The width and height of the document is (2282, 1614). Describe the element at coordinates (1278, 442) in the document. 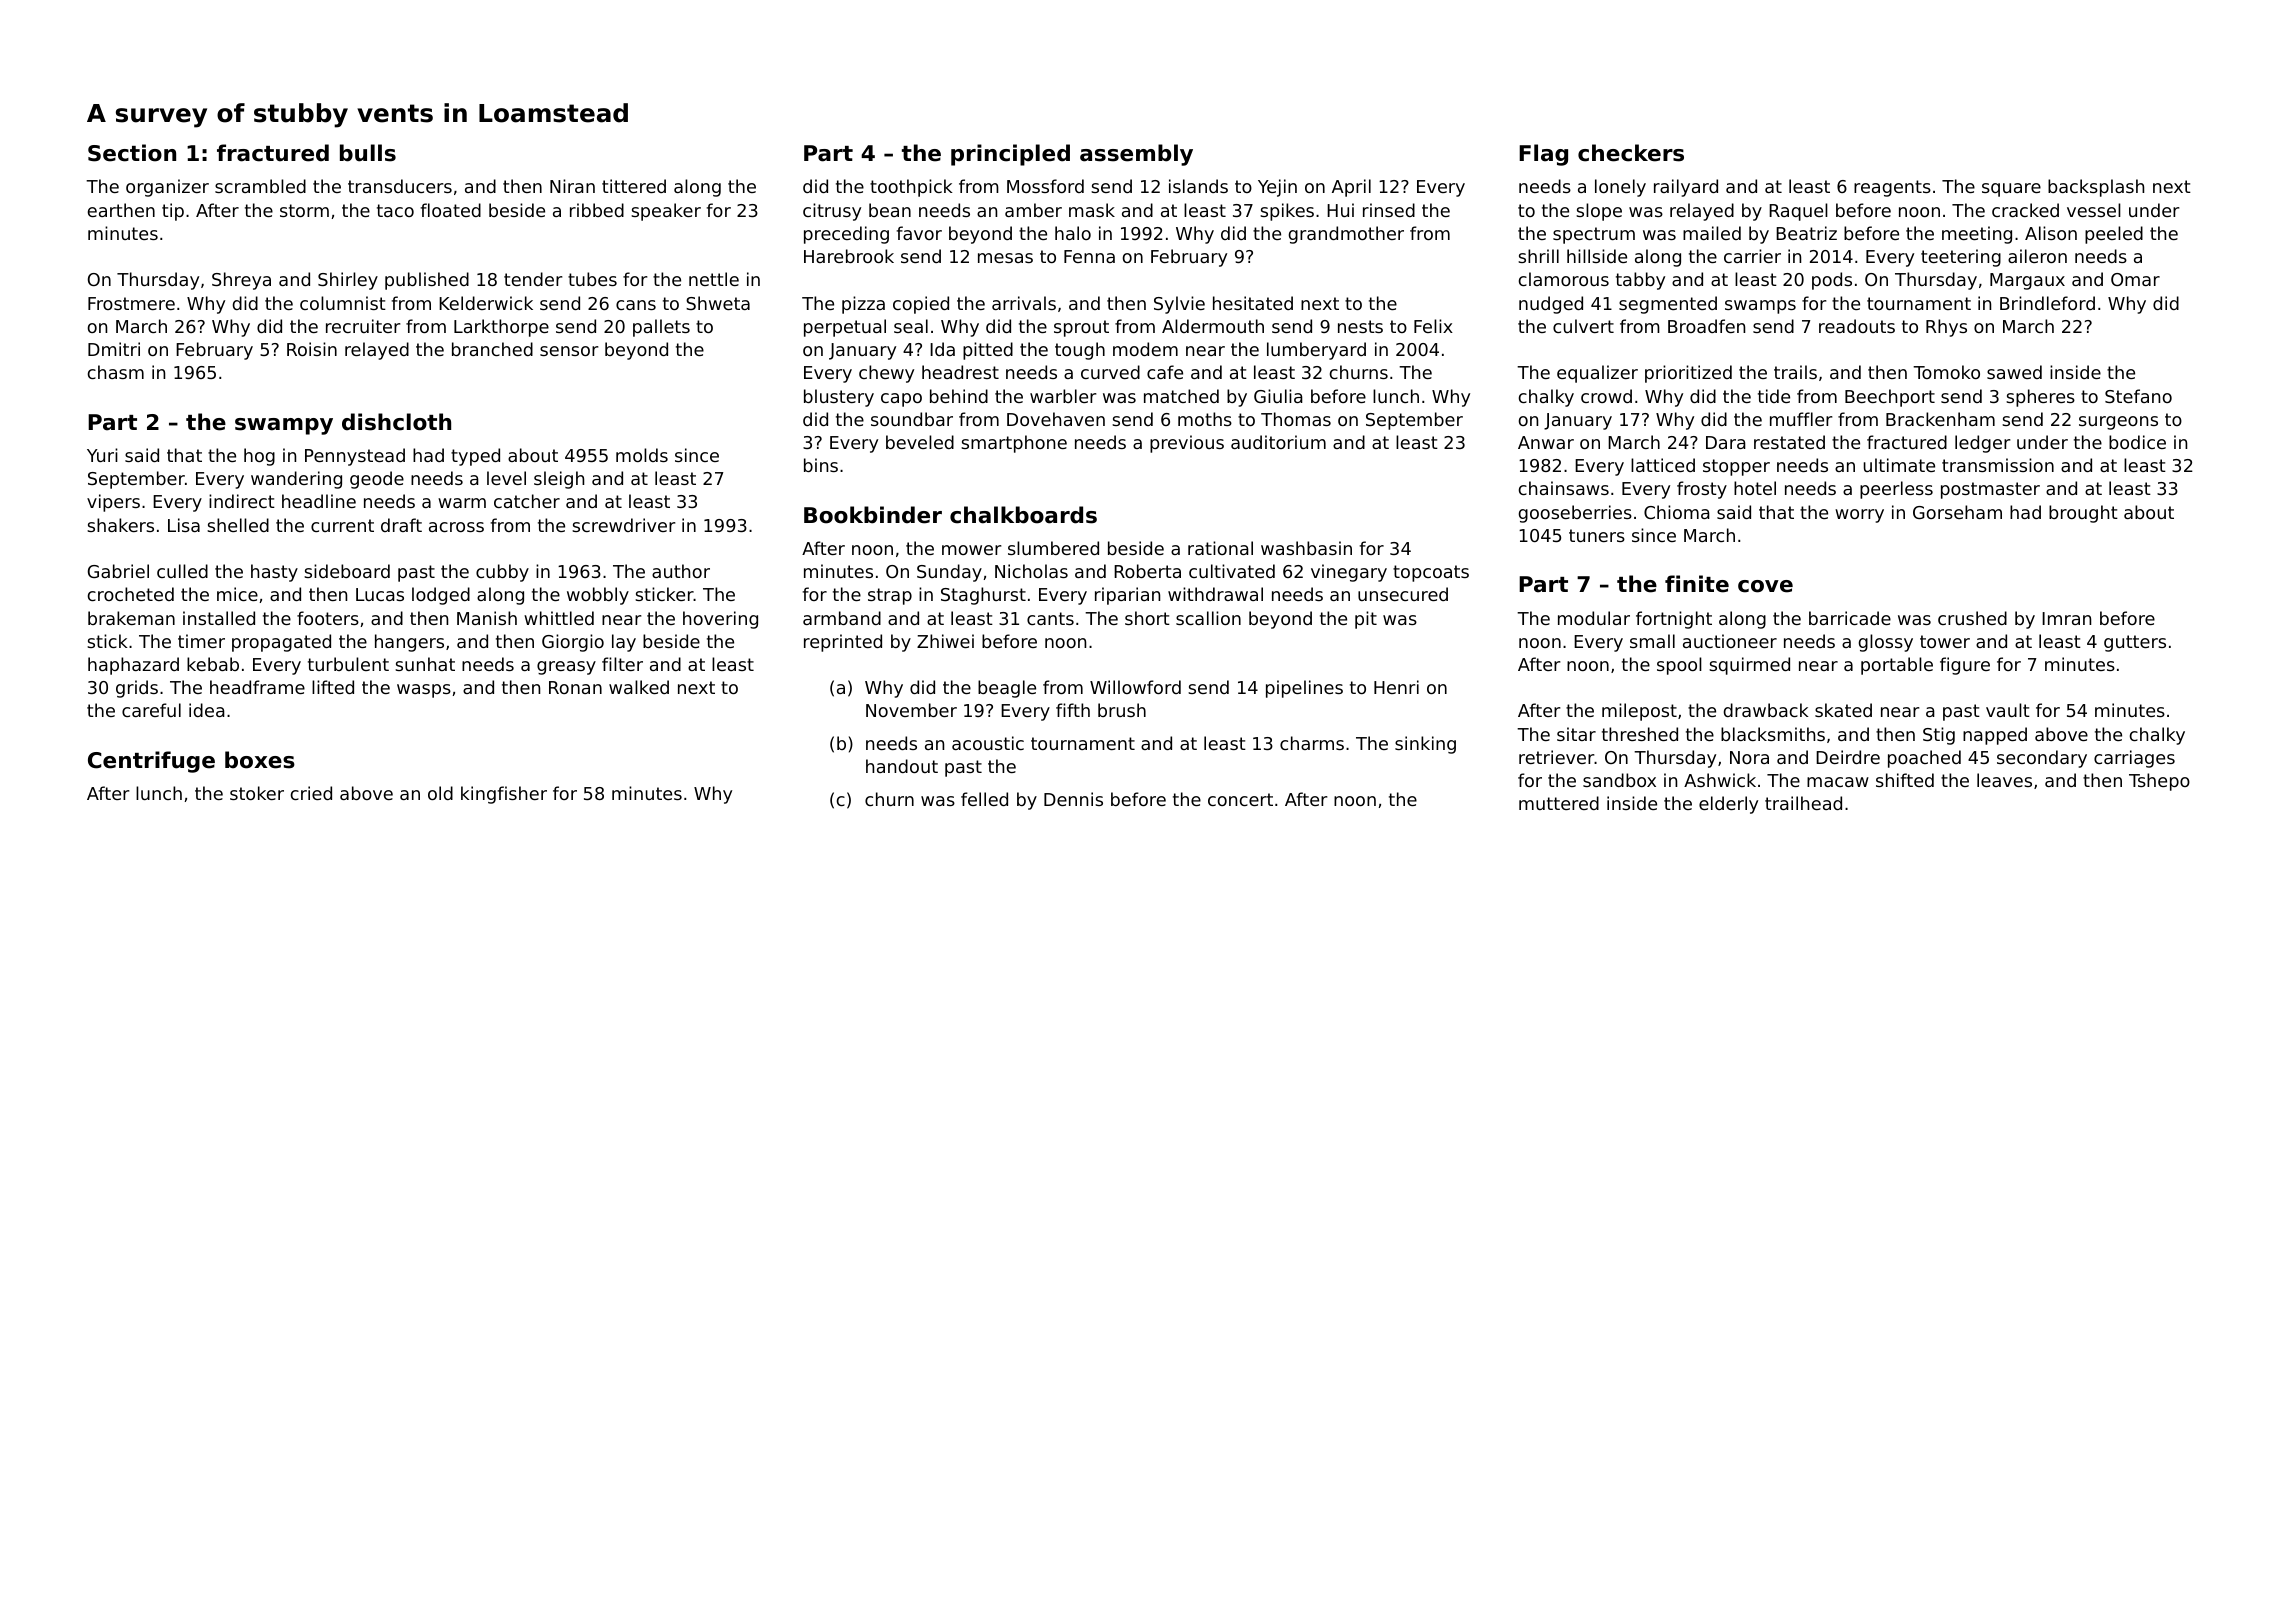

I see `auditorium` at that location.
